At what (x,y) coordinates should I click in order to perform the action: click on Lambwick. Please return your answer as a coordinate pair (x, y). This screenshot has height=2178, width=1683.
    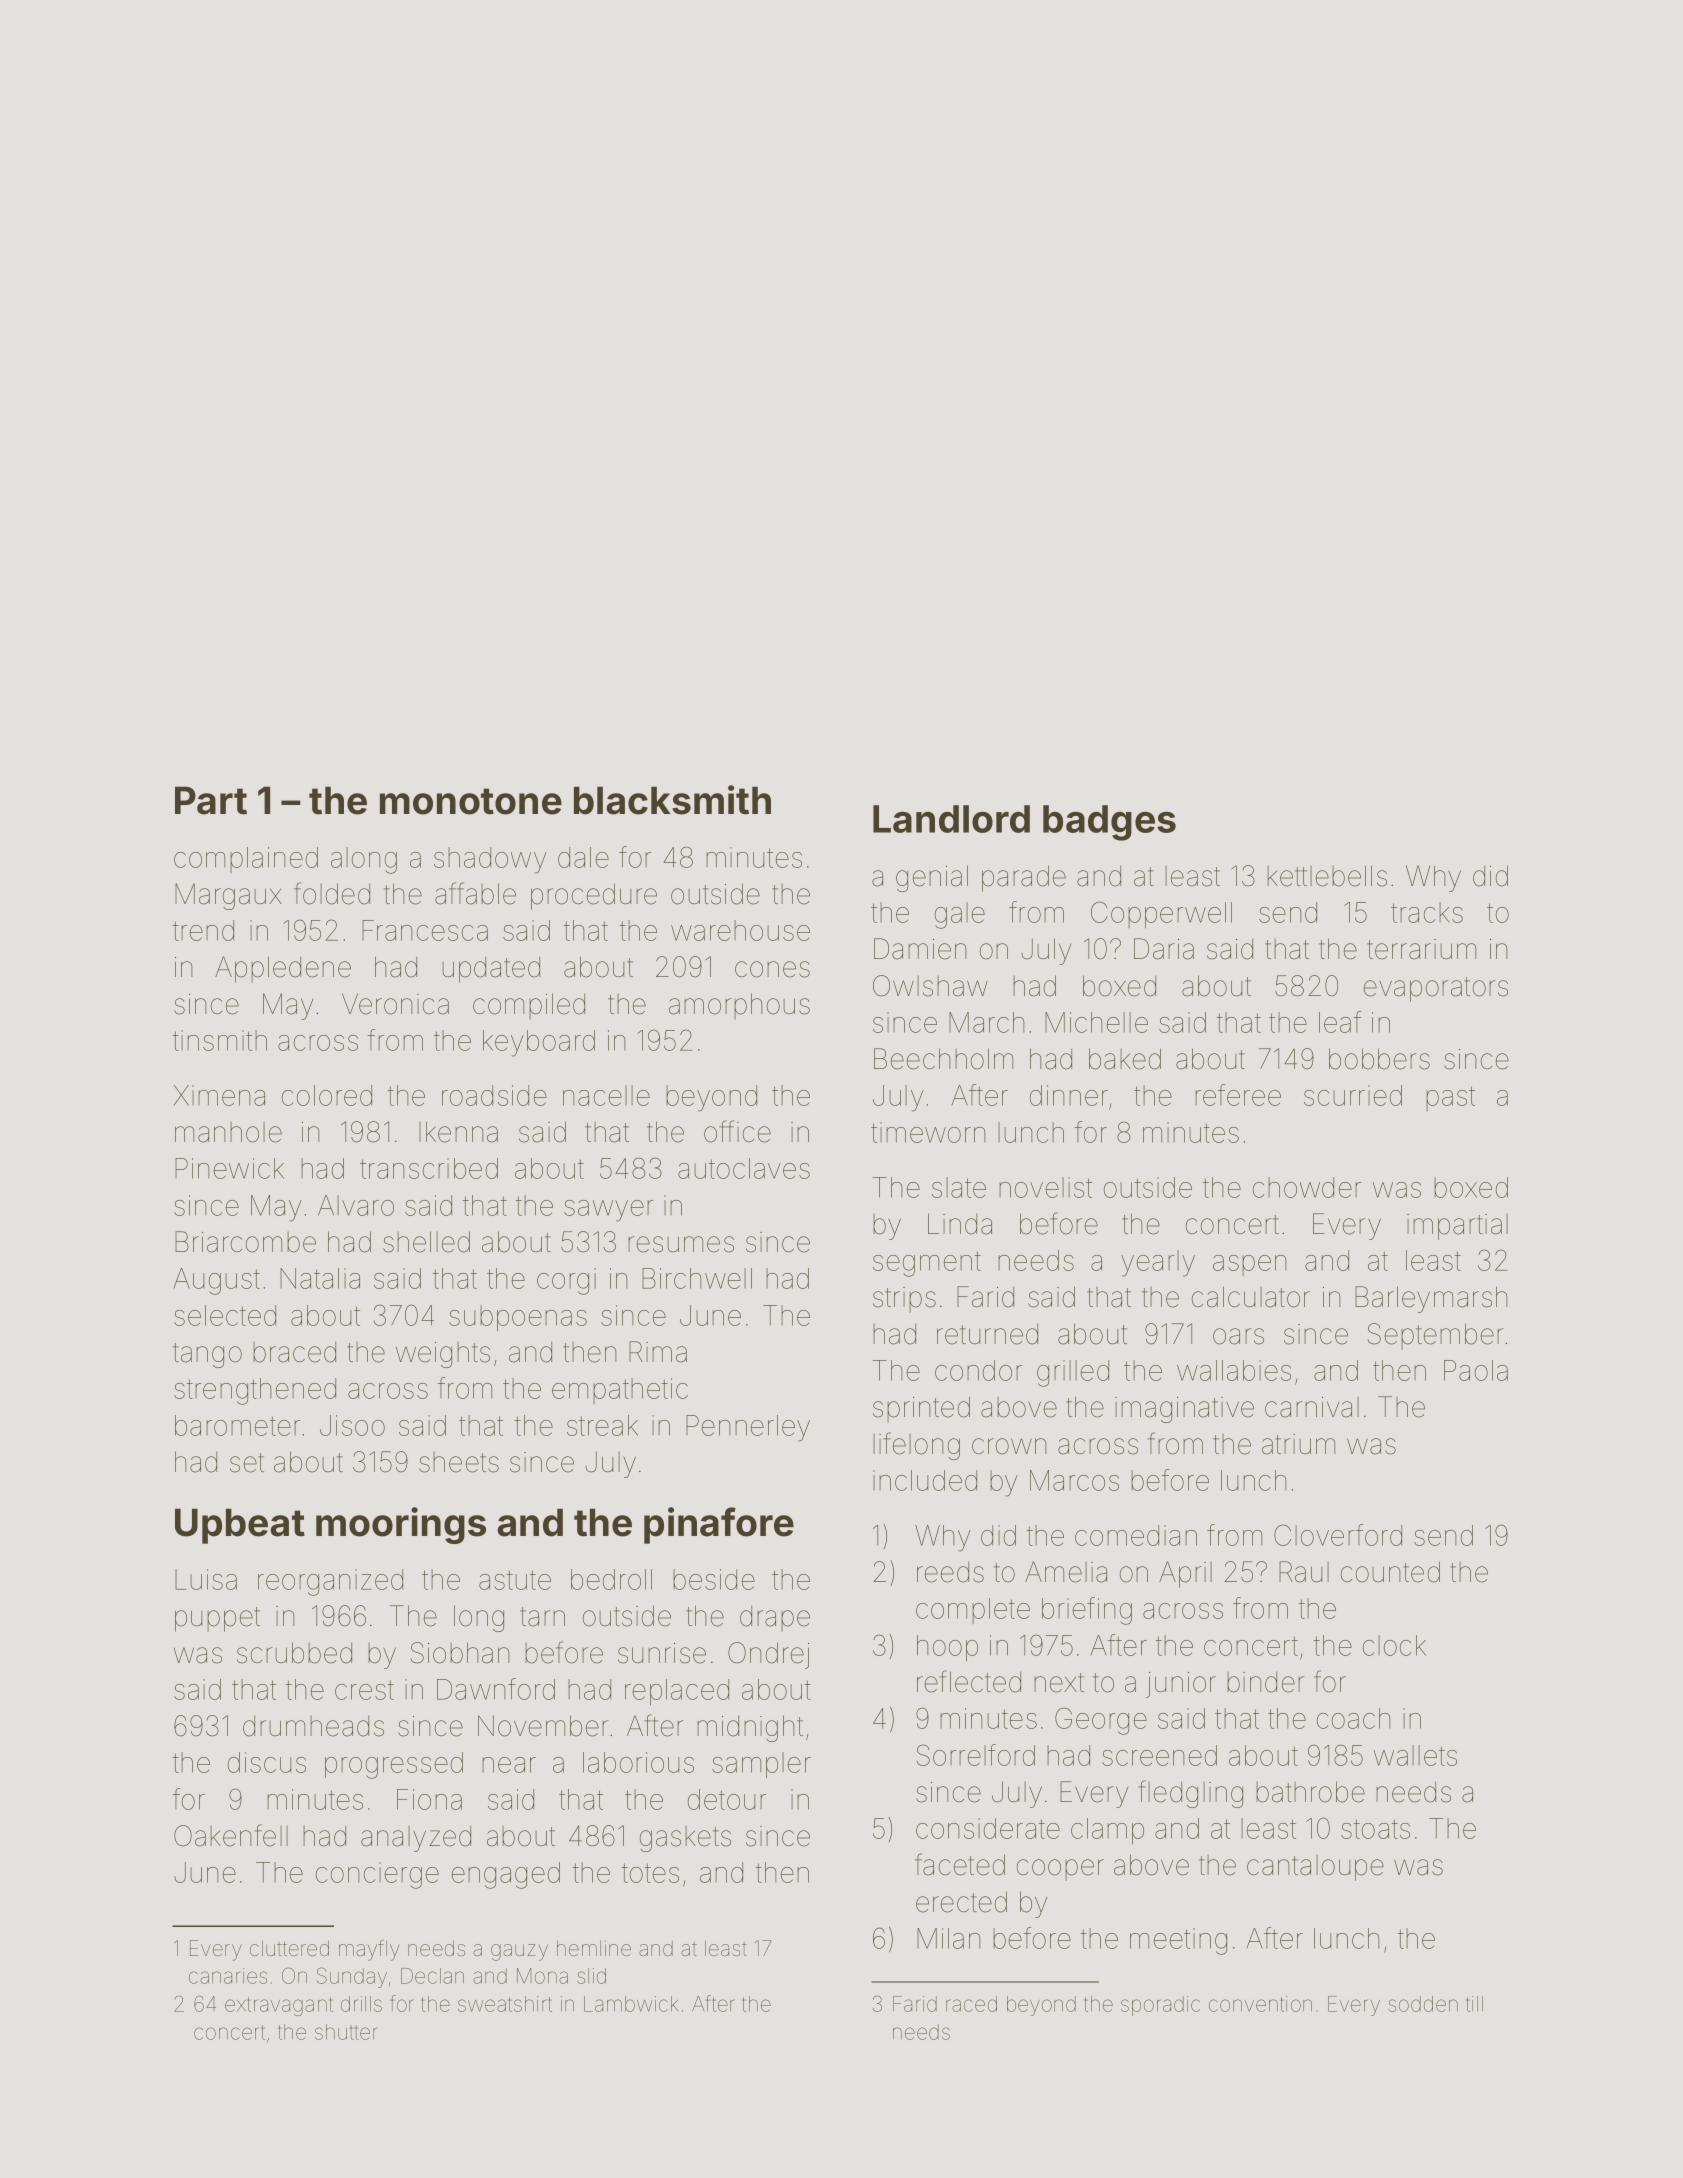
    Looking at the image, I should click on (631, 2004).
